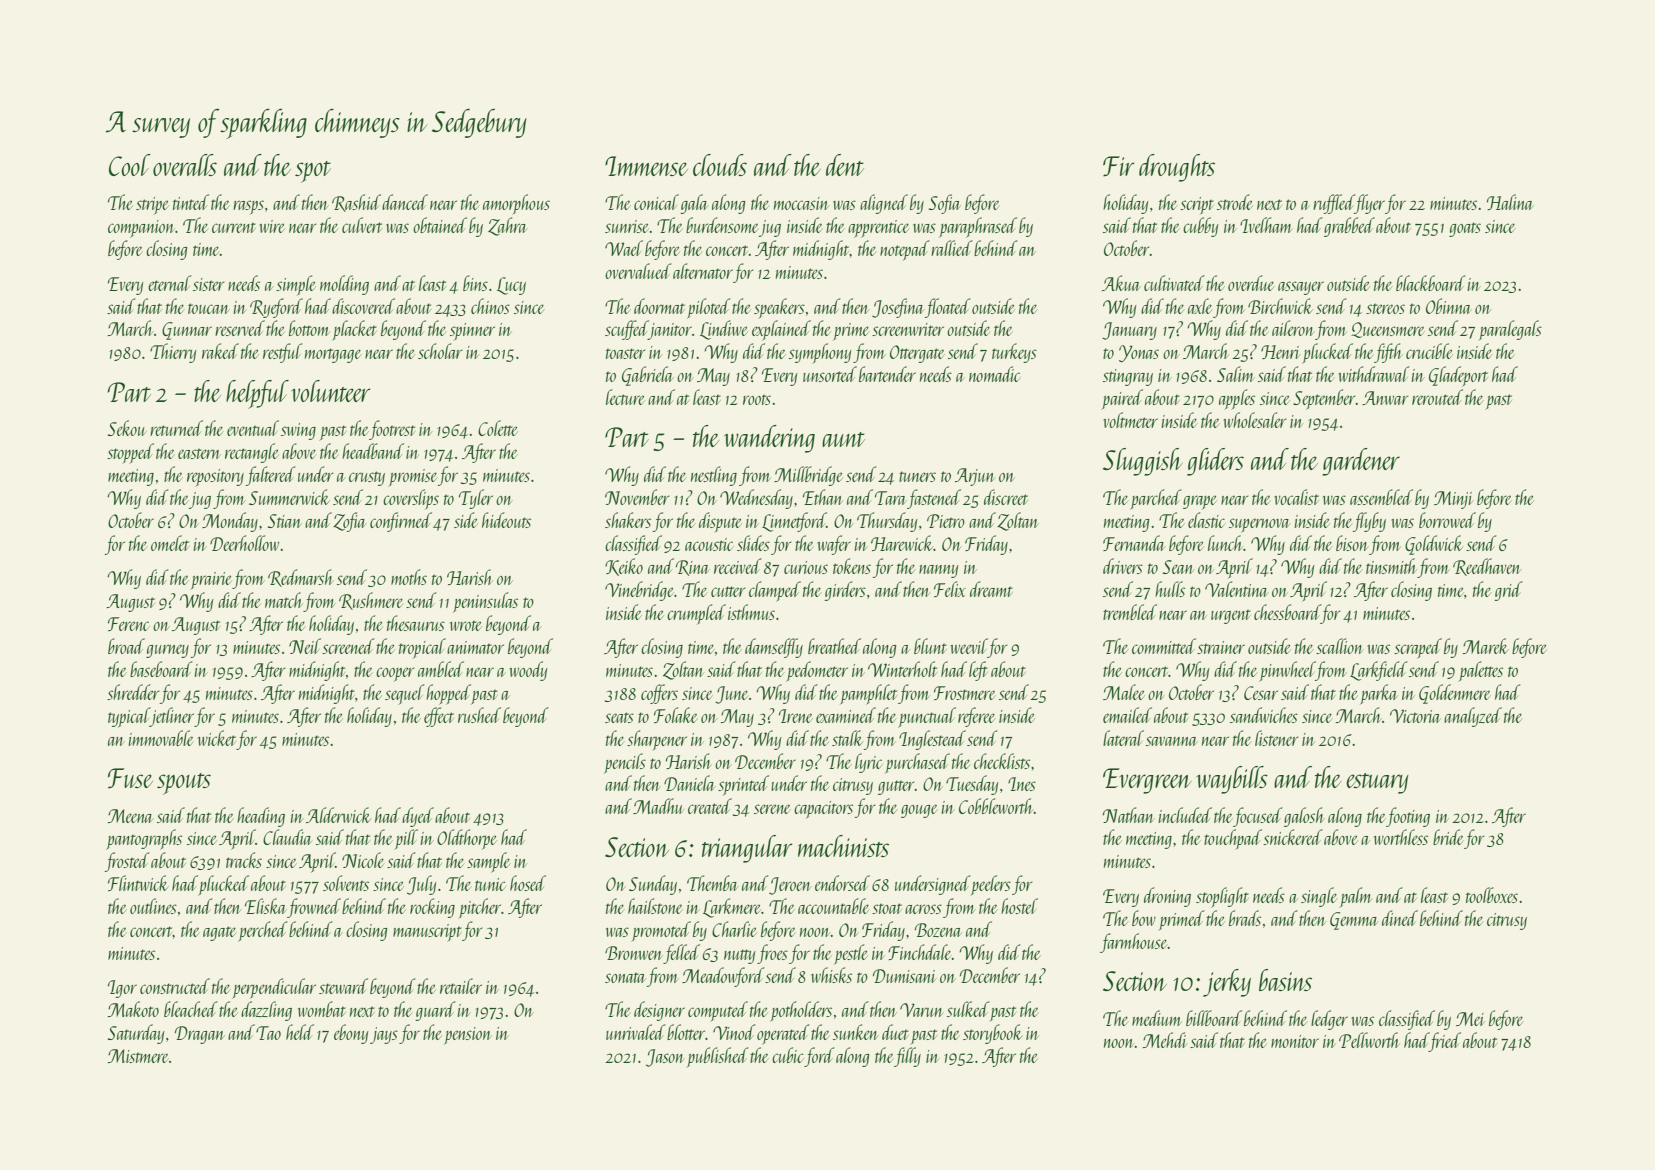  What do you see at coordinates (1334, 204) in the screenshot?
I see `ruffled` at bounding box center [1334, 204].
